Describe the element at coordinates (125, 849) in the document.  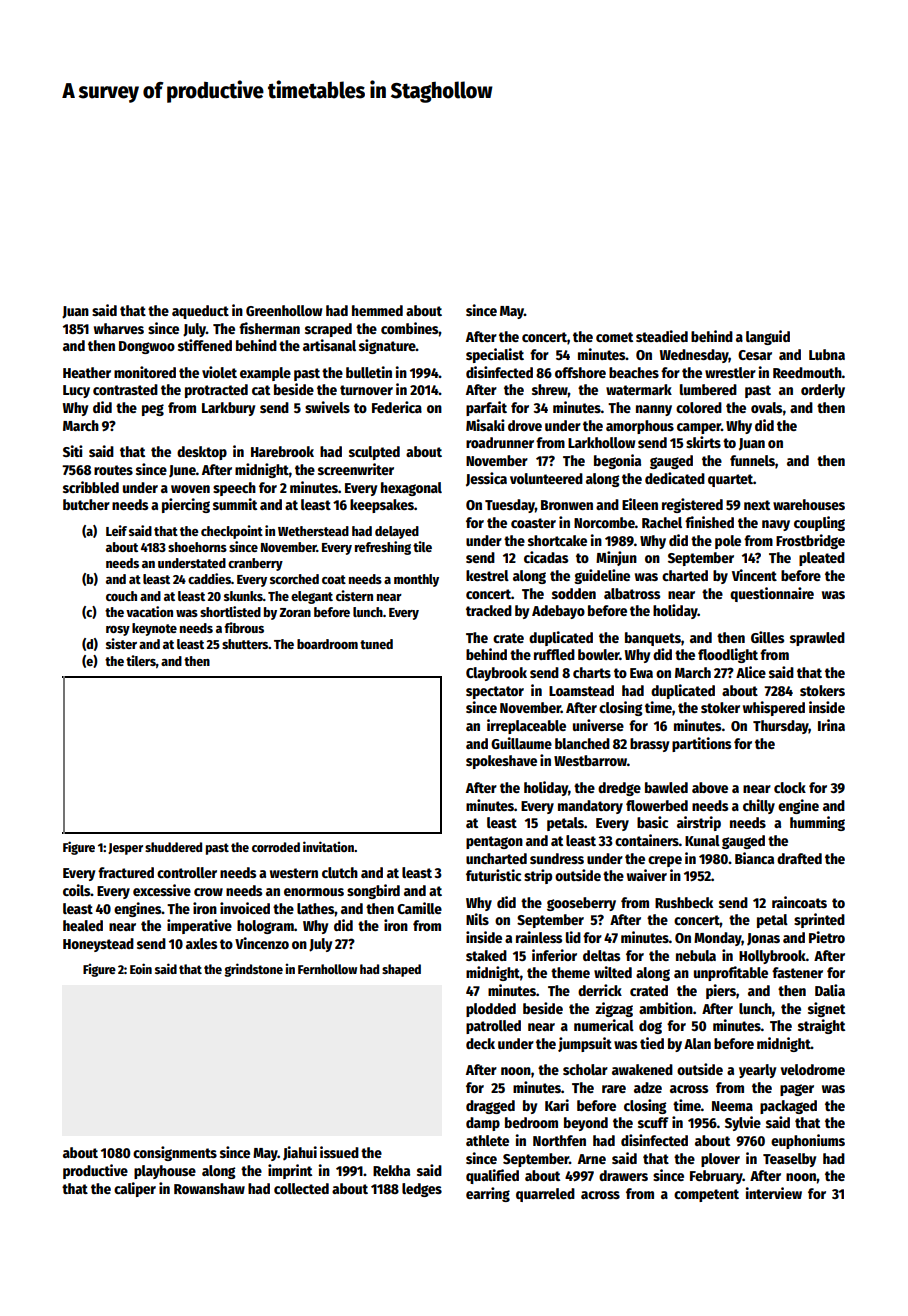
I see `Jesper` at that location.
